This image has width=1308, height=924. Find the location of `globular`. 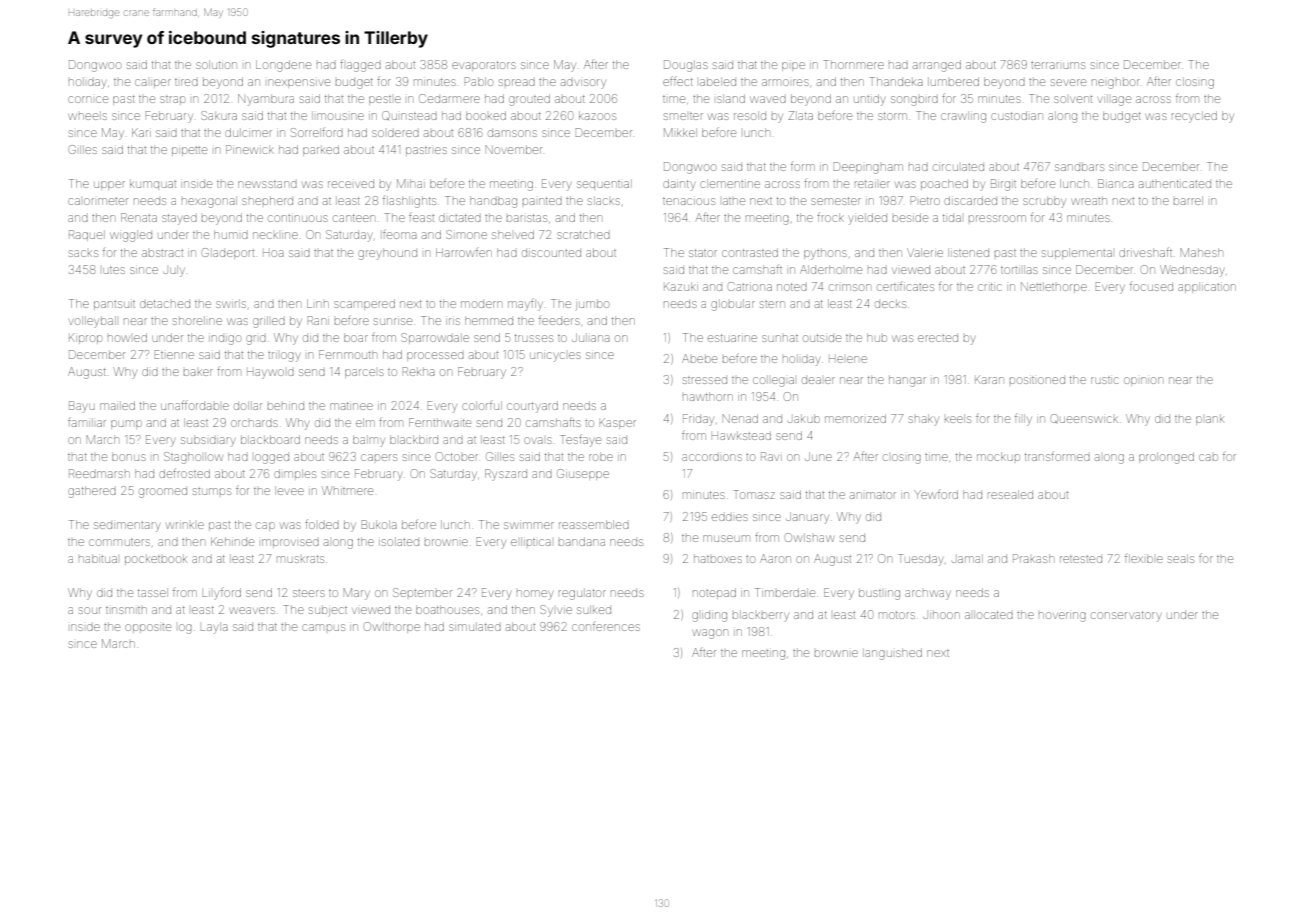

globular is located at coordinates (733, 305).
